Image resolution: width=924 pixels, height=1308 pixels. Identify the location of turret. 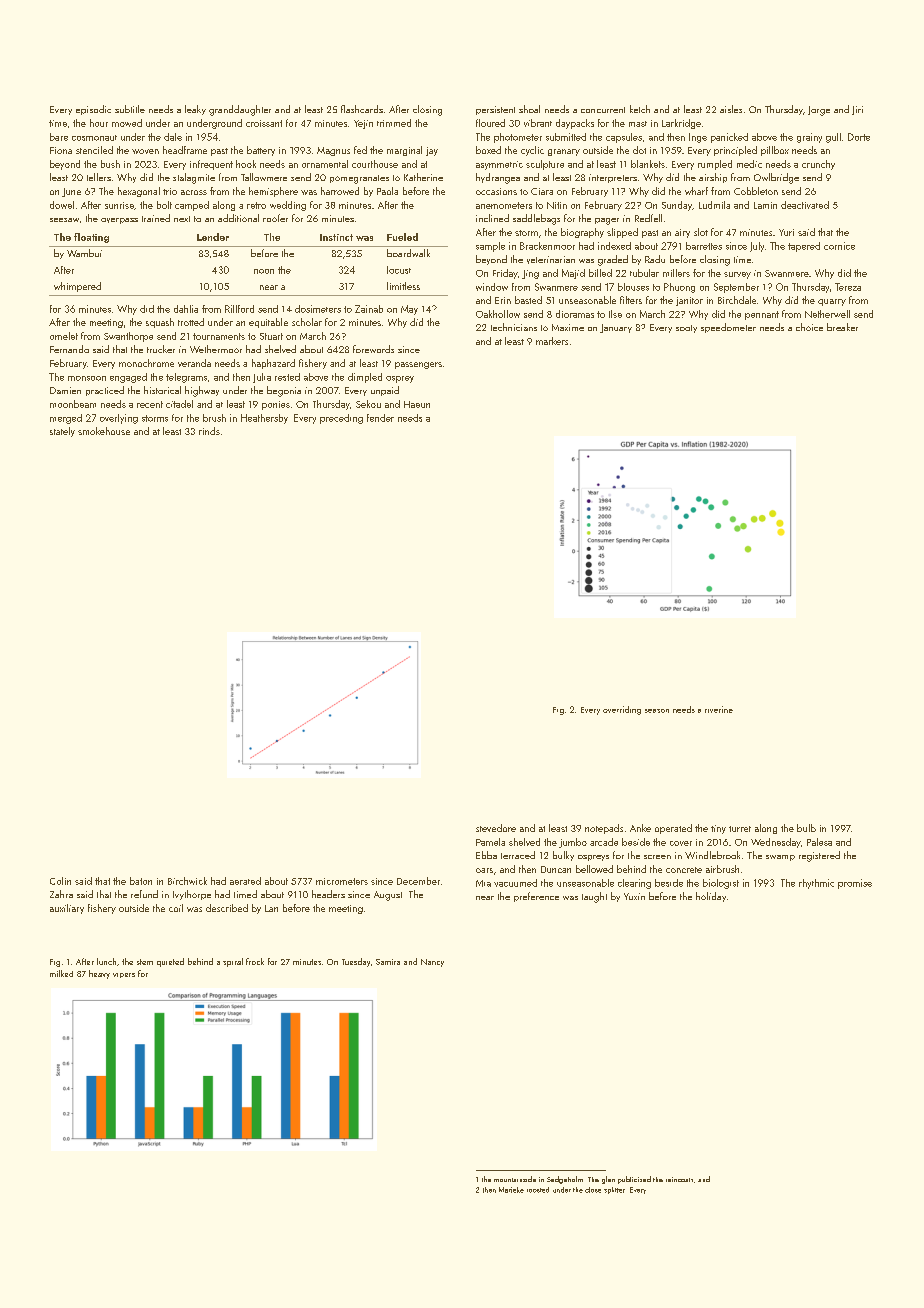
(740, 829).
